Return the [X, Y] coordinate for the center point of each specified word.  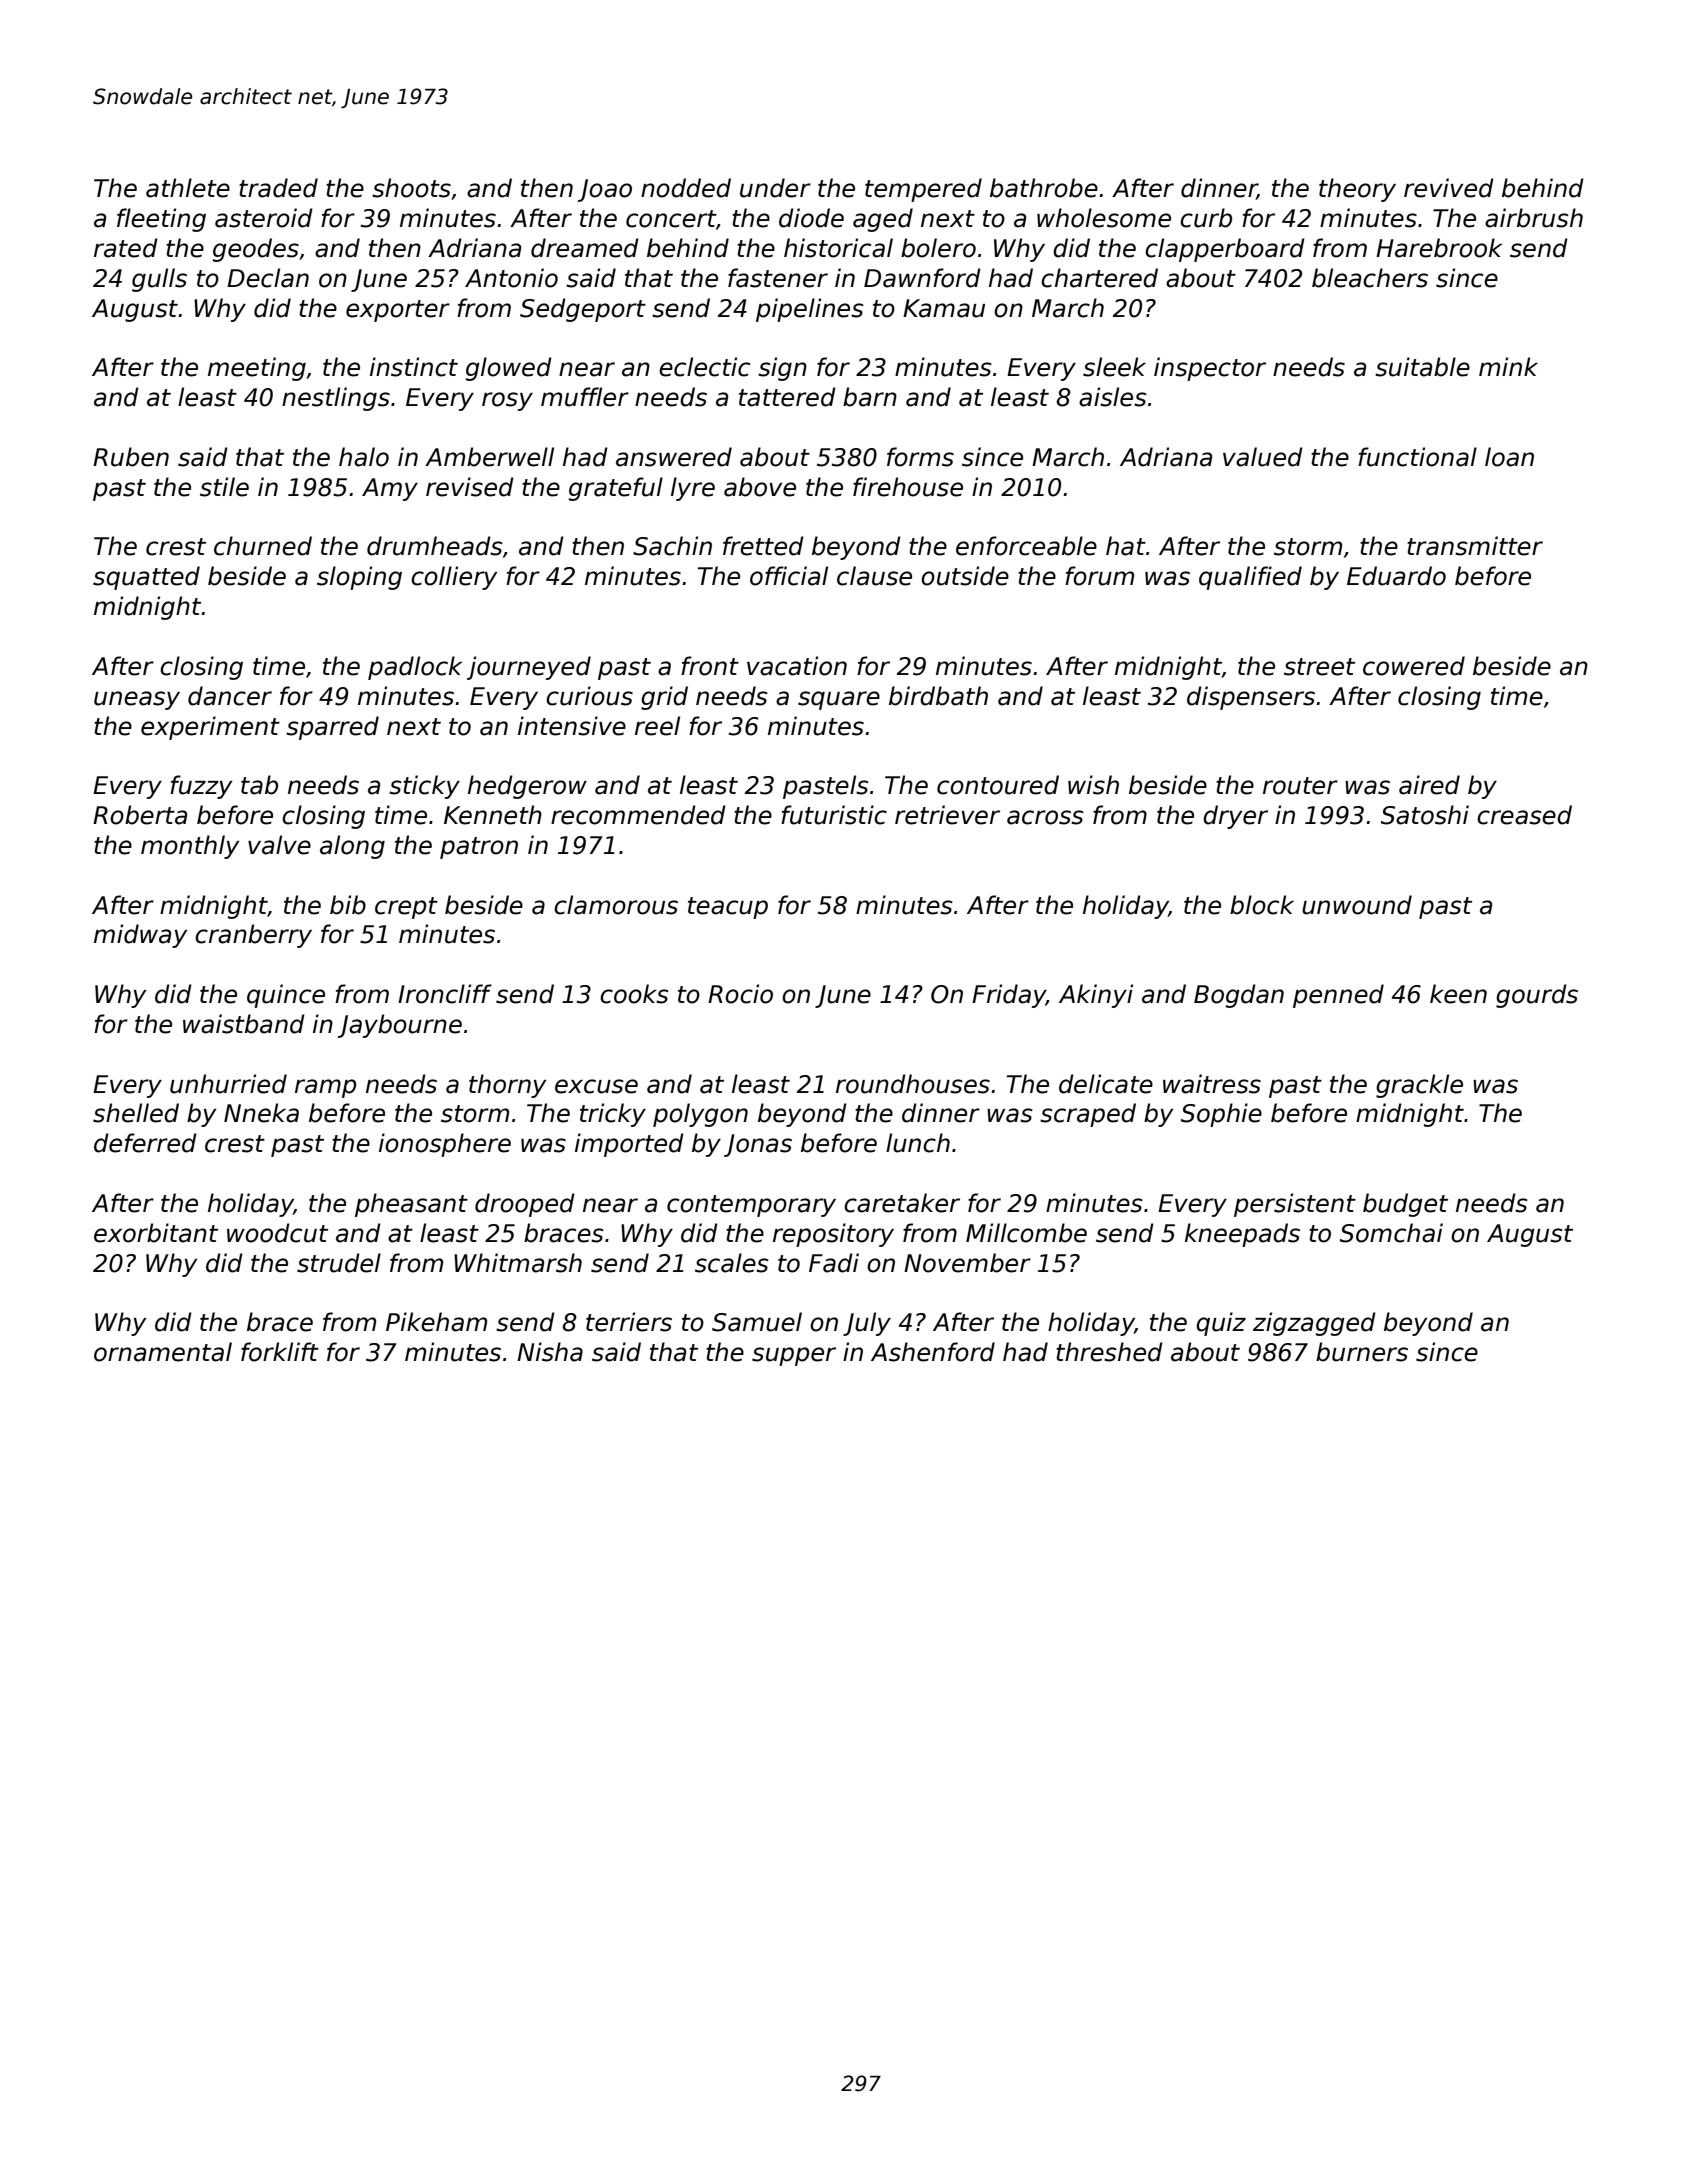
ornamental [163, 1352]
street [1319, 667]
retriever [947, 815]
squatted [146, 578]
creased [1524, 815]
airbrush [1534, 218]
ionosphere [445, 1145]
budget [1405, 1205]
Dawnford [922, 278]
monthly [190, 847]
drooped [525, 1205]
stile [224, 487]
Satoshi [1425, 815]
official [789, 576]
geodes [256, 250]
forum [1099, 576]
